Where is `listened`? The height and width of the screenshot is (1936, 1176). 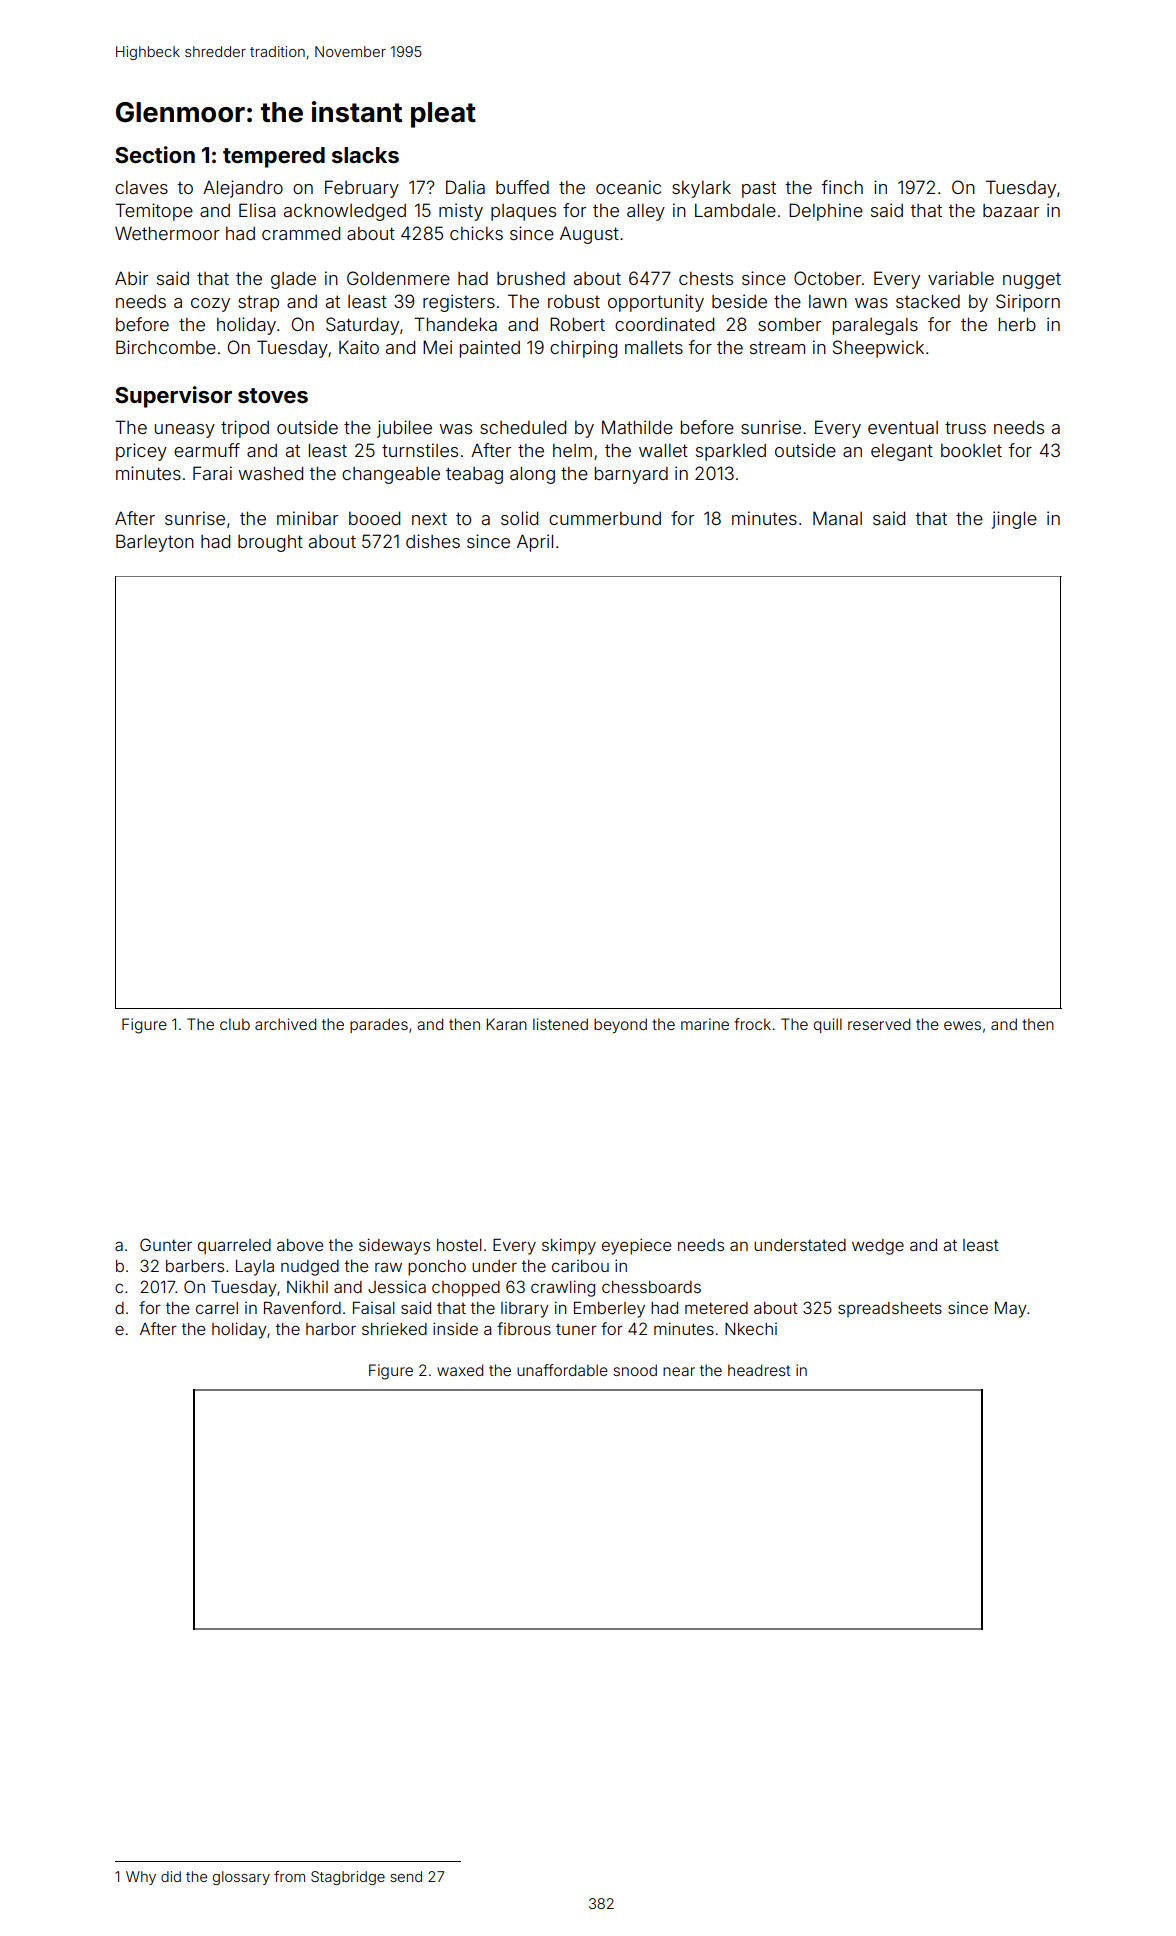
listened is located at coordinates (560, 1024).
